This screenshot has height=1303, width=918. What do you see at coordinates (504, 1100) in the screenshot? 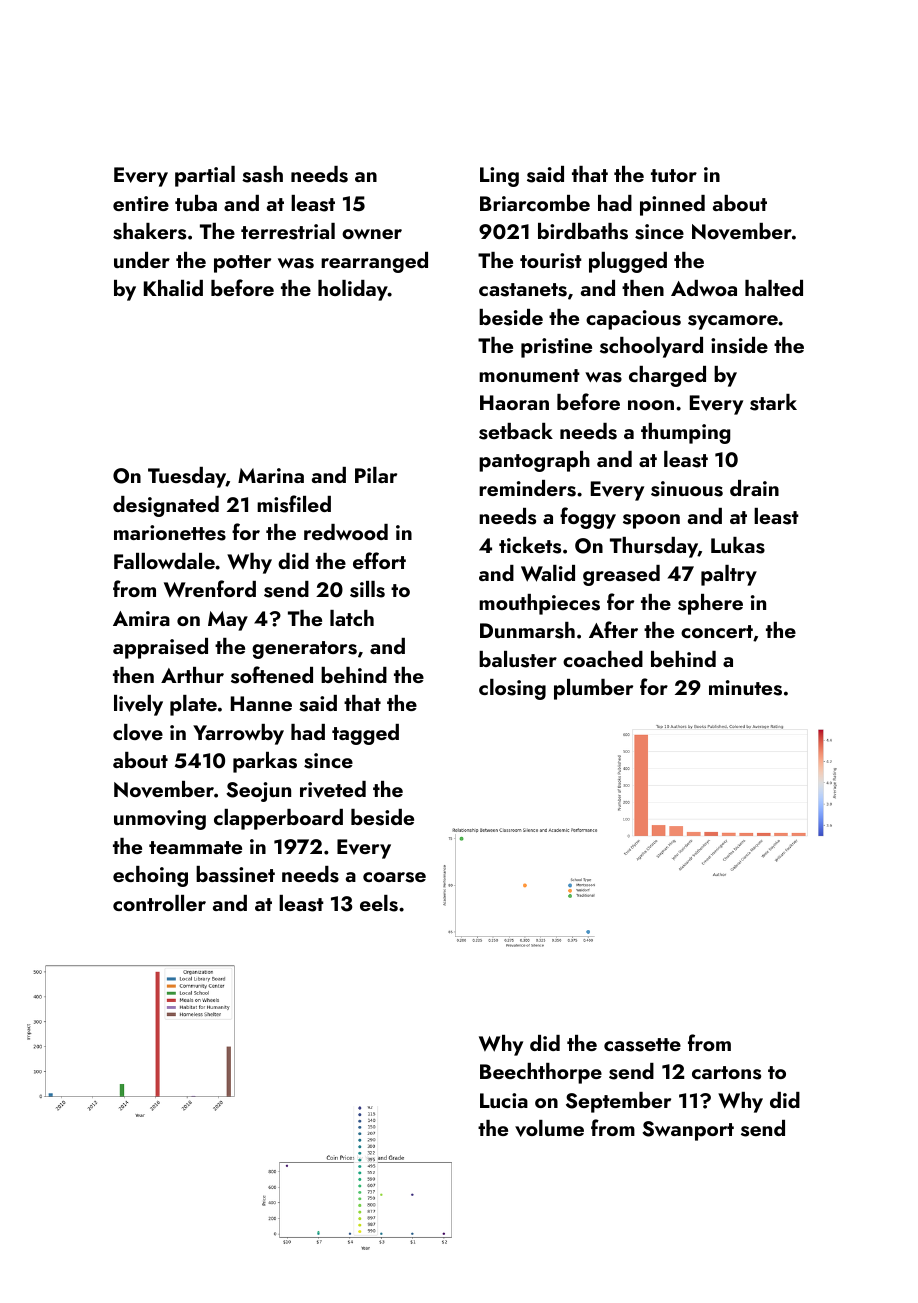
I see `Lucia` at bounding box center [504, 1100].
